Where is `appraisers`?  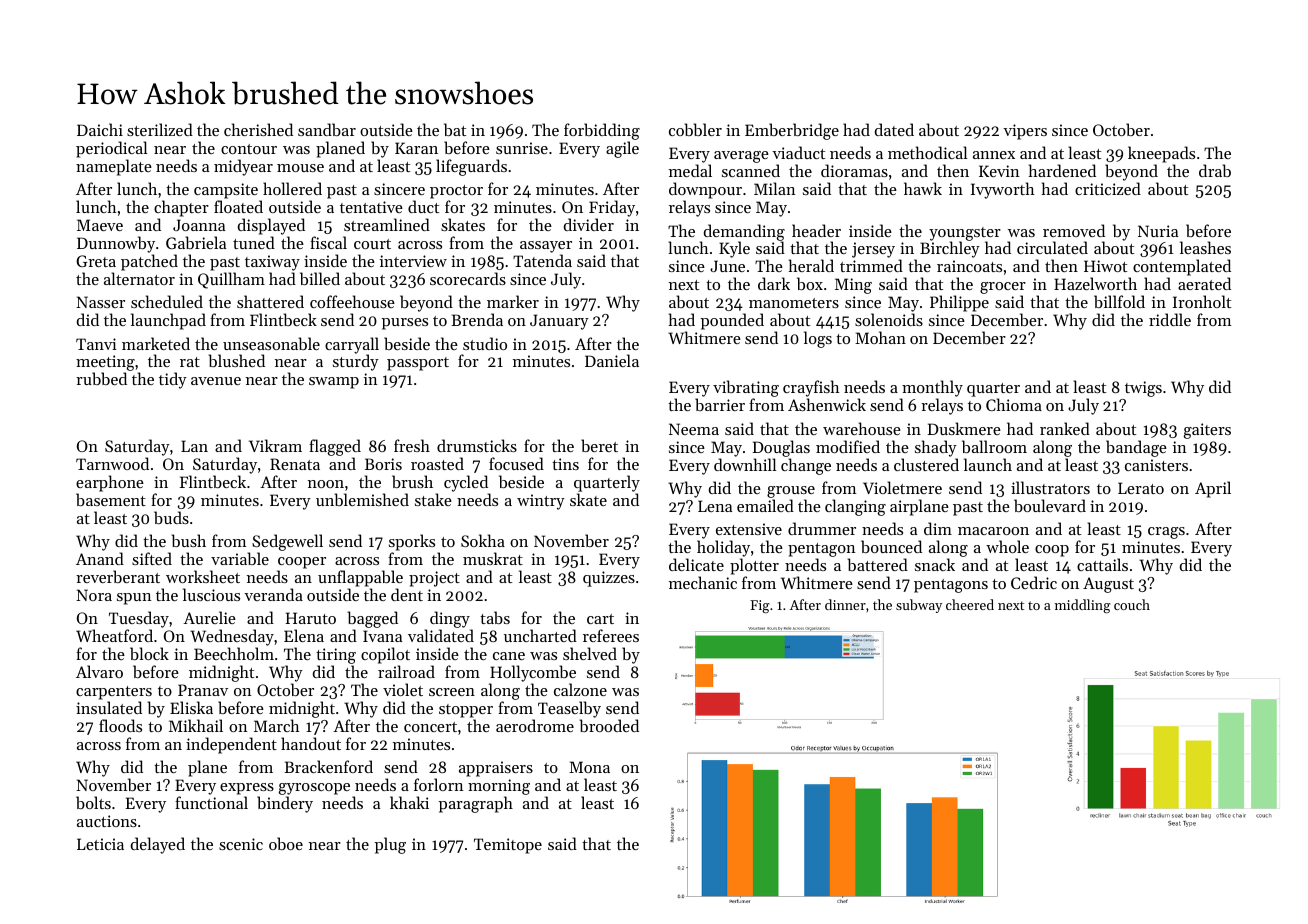 appraisers is located at coordinates (496, 769).
